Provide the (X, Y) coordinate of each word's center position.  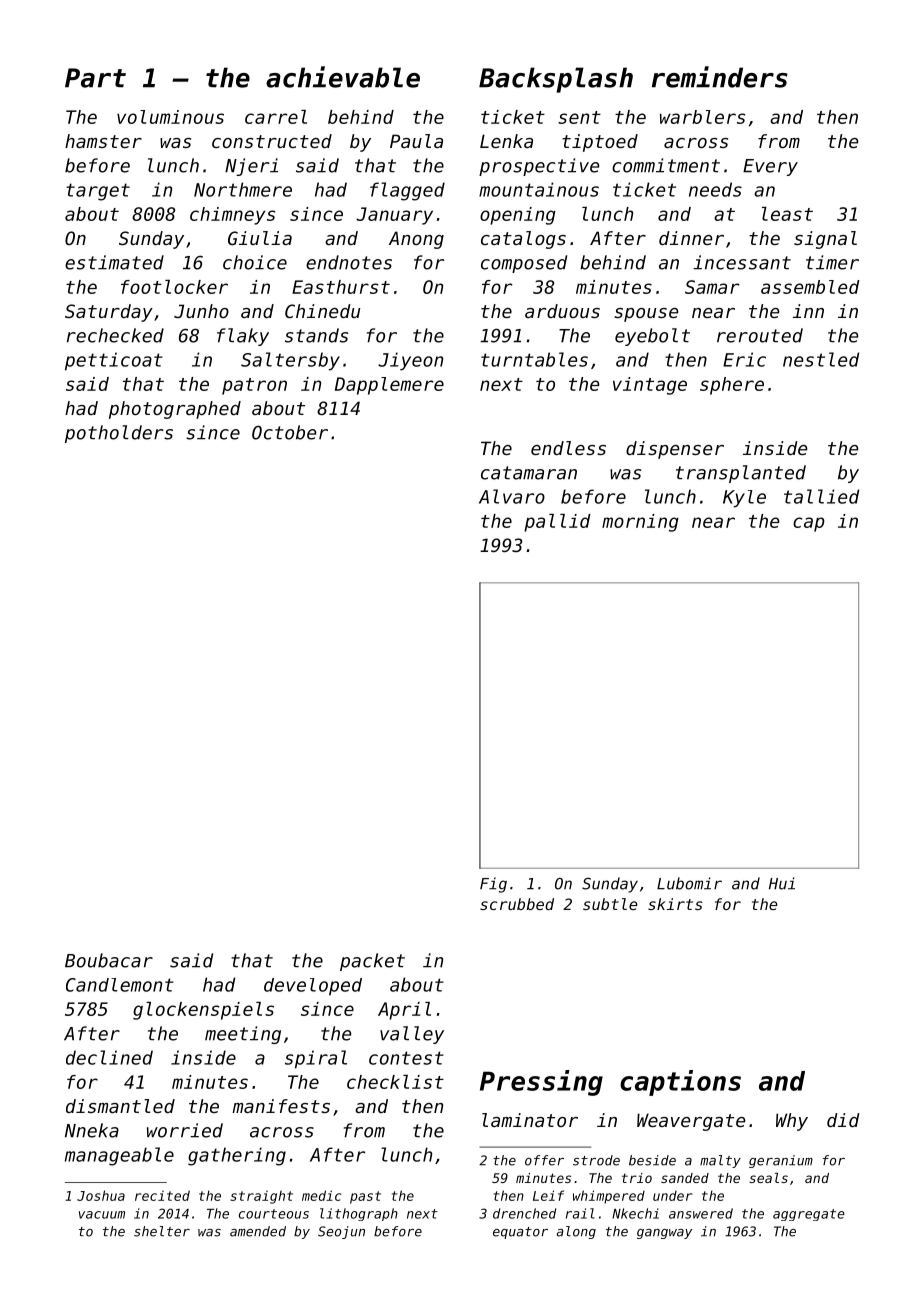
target (98, 192)
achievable (343, 77)
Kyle (744, 499)
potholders (119, 434)
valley (412, 1035)
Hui (782, 883)
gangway (664, 1234)
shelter (162, 1231)
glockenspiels (203, 1011)
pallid (557, 523)
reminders (720, 77)
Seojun (341, 1232)
